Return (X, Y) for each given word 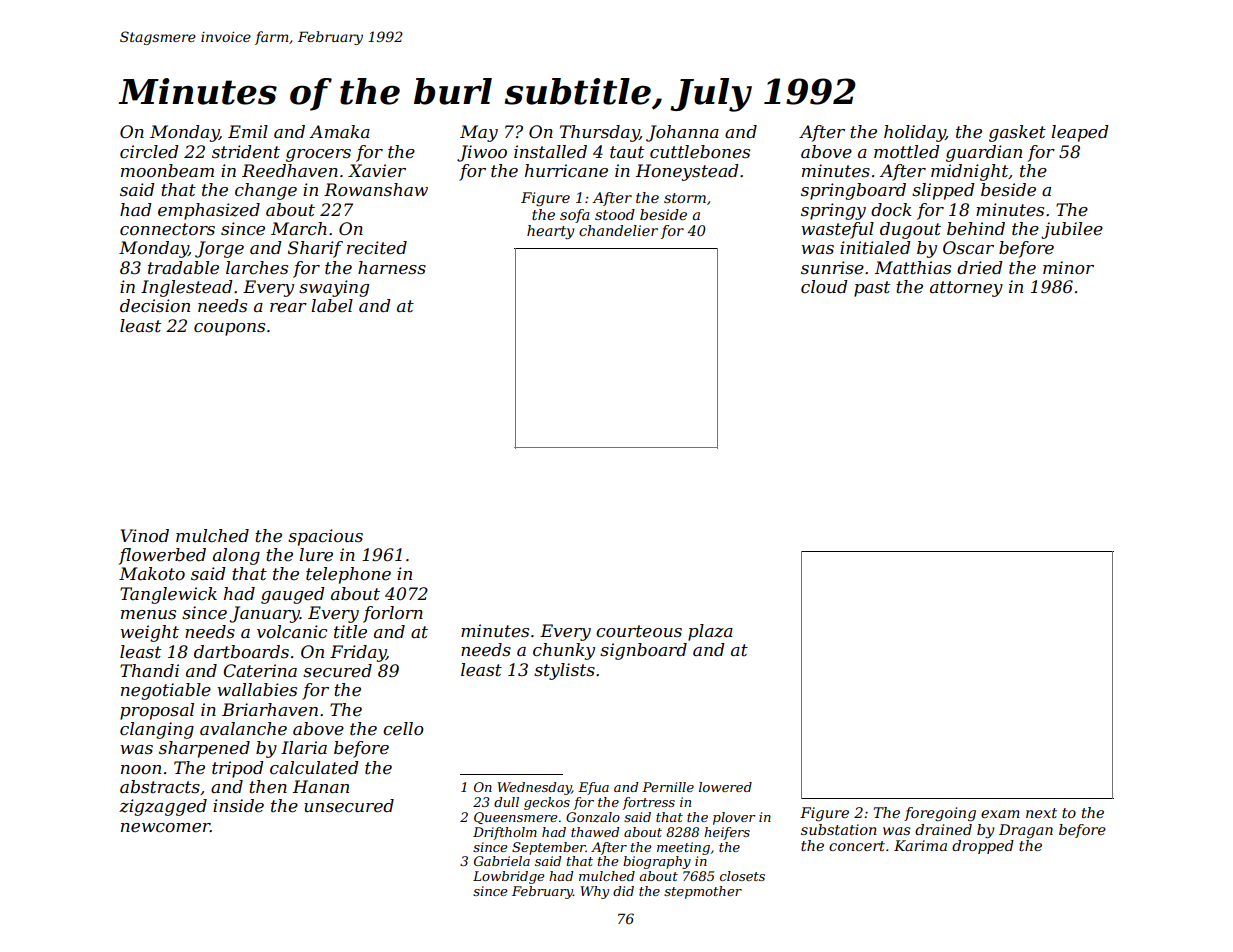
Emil (248, 131)
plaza (710, 632)
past (872, 289)
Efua (593, 788)
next (1041, 813)
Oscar (968, 247)
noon (141, 769)
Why (594, 892)
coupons (229, 329)
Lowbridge (508, 877)
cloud (824, 286)
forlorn (393, 614)
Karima (920, 845)
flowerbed (162, 556)
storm (685, 198)
